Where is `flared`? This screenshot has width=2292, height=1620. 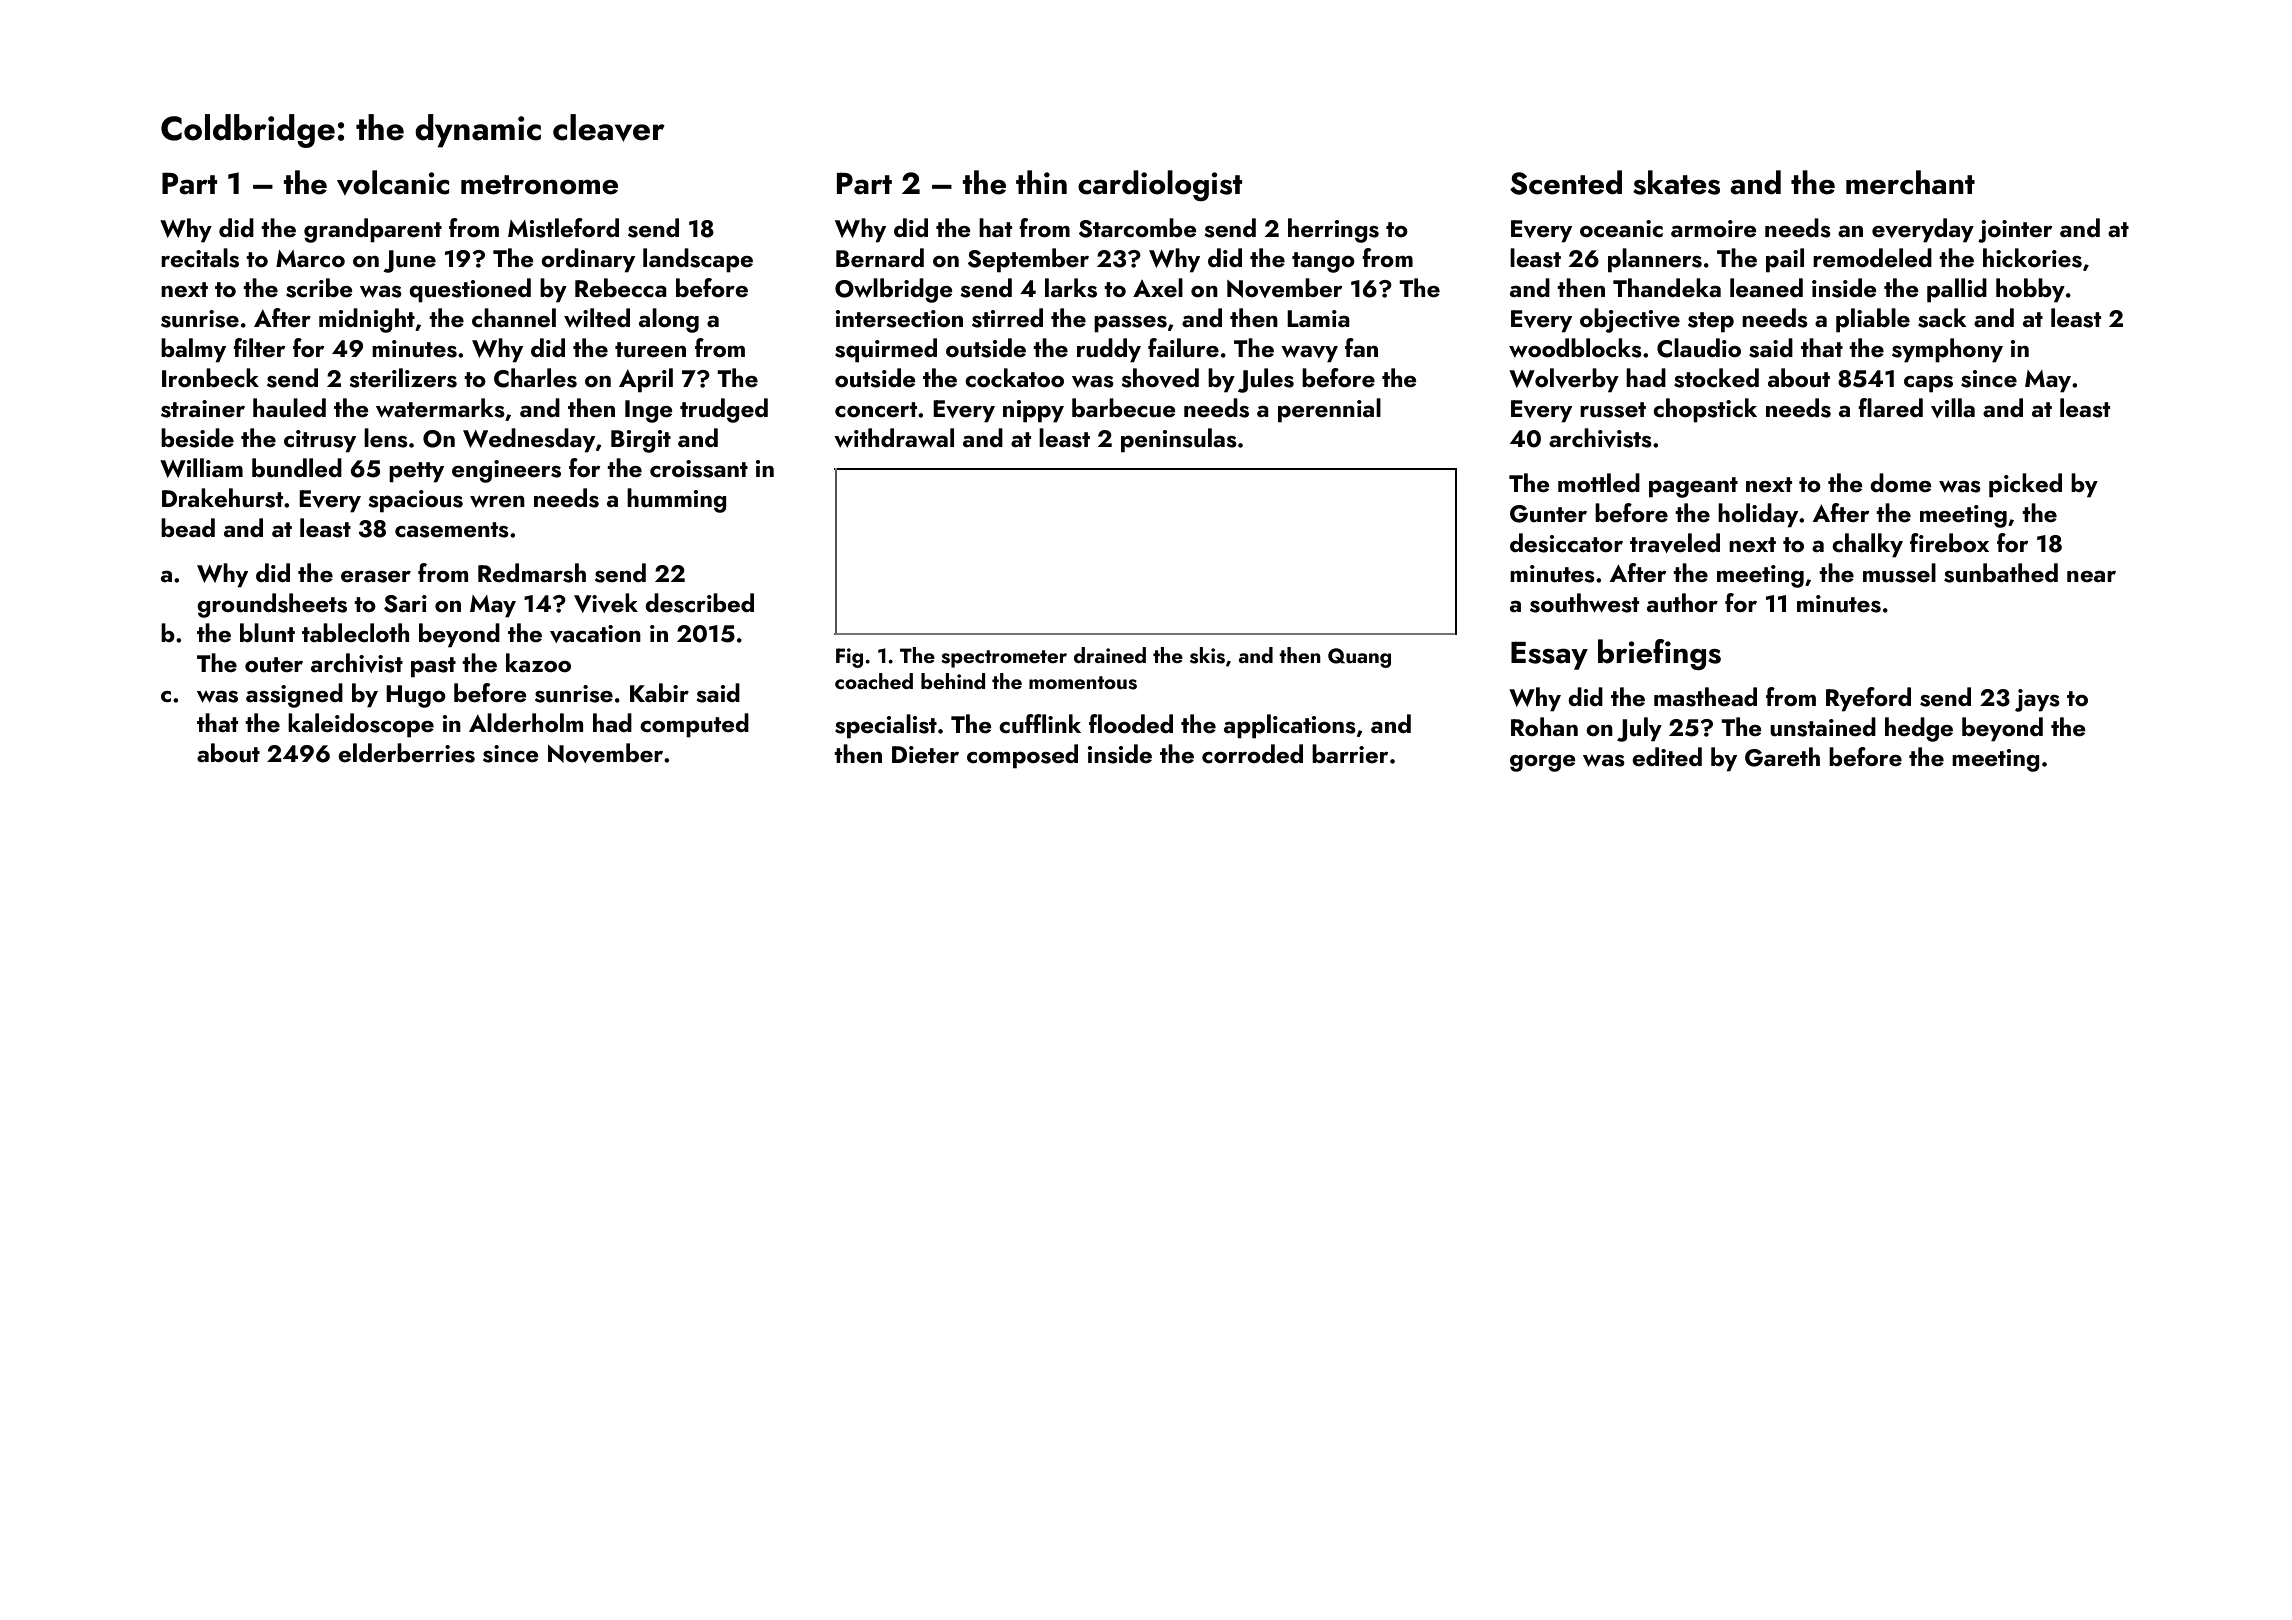
flared is located at coordinates (1890, 407).
